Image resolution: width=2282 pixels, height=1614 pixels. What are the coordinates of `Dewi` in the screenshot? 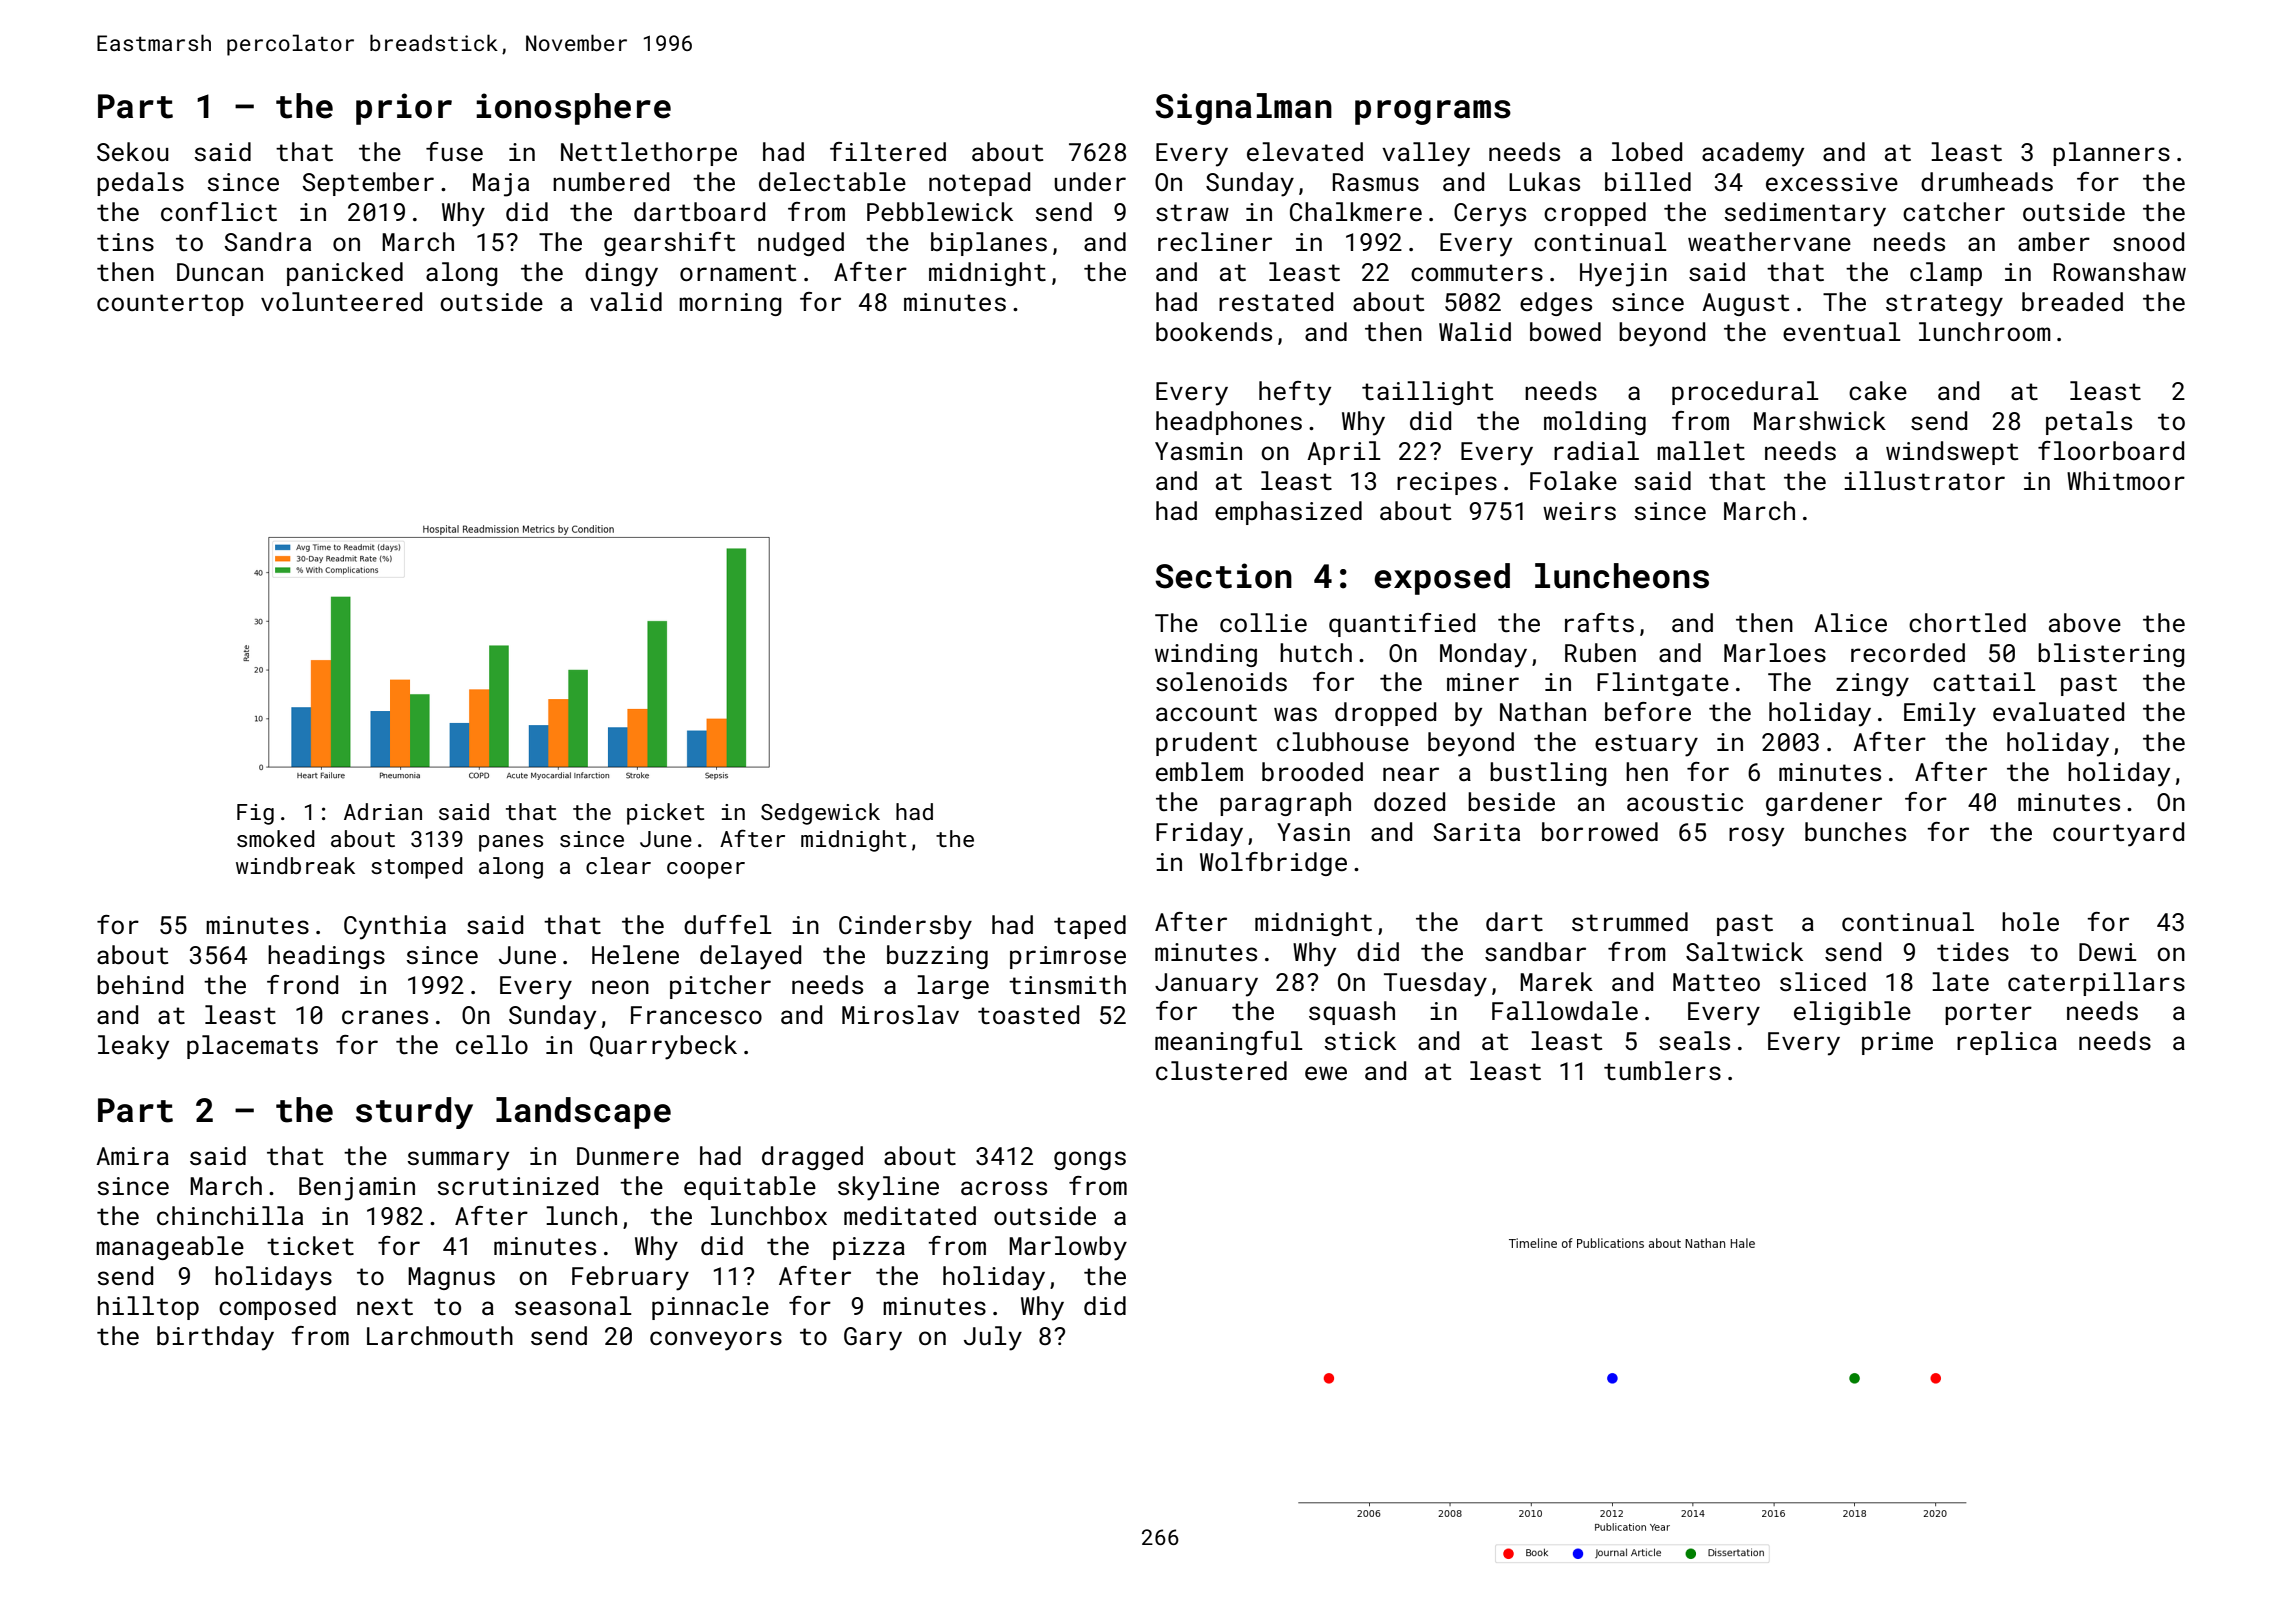 It's located at (2108, 952).
